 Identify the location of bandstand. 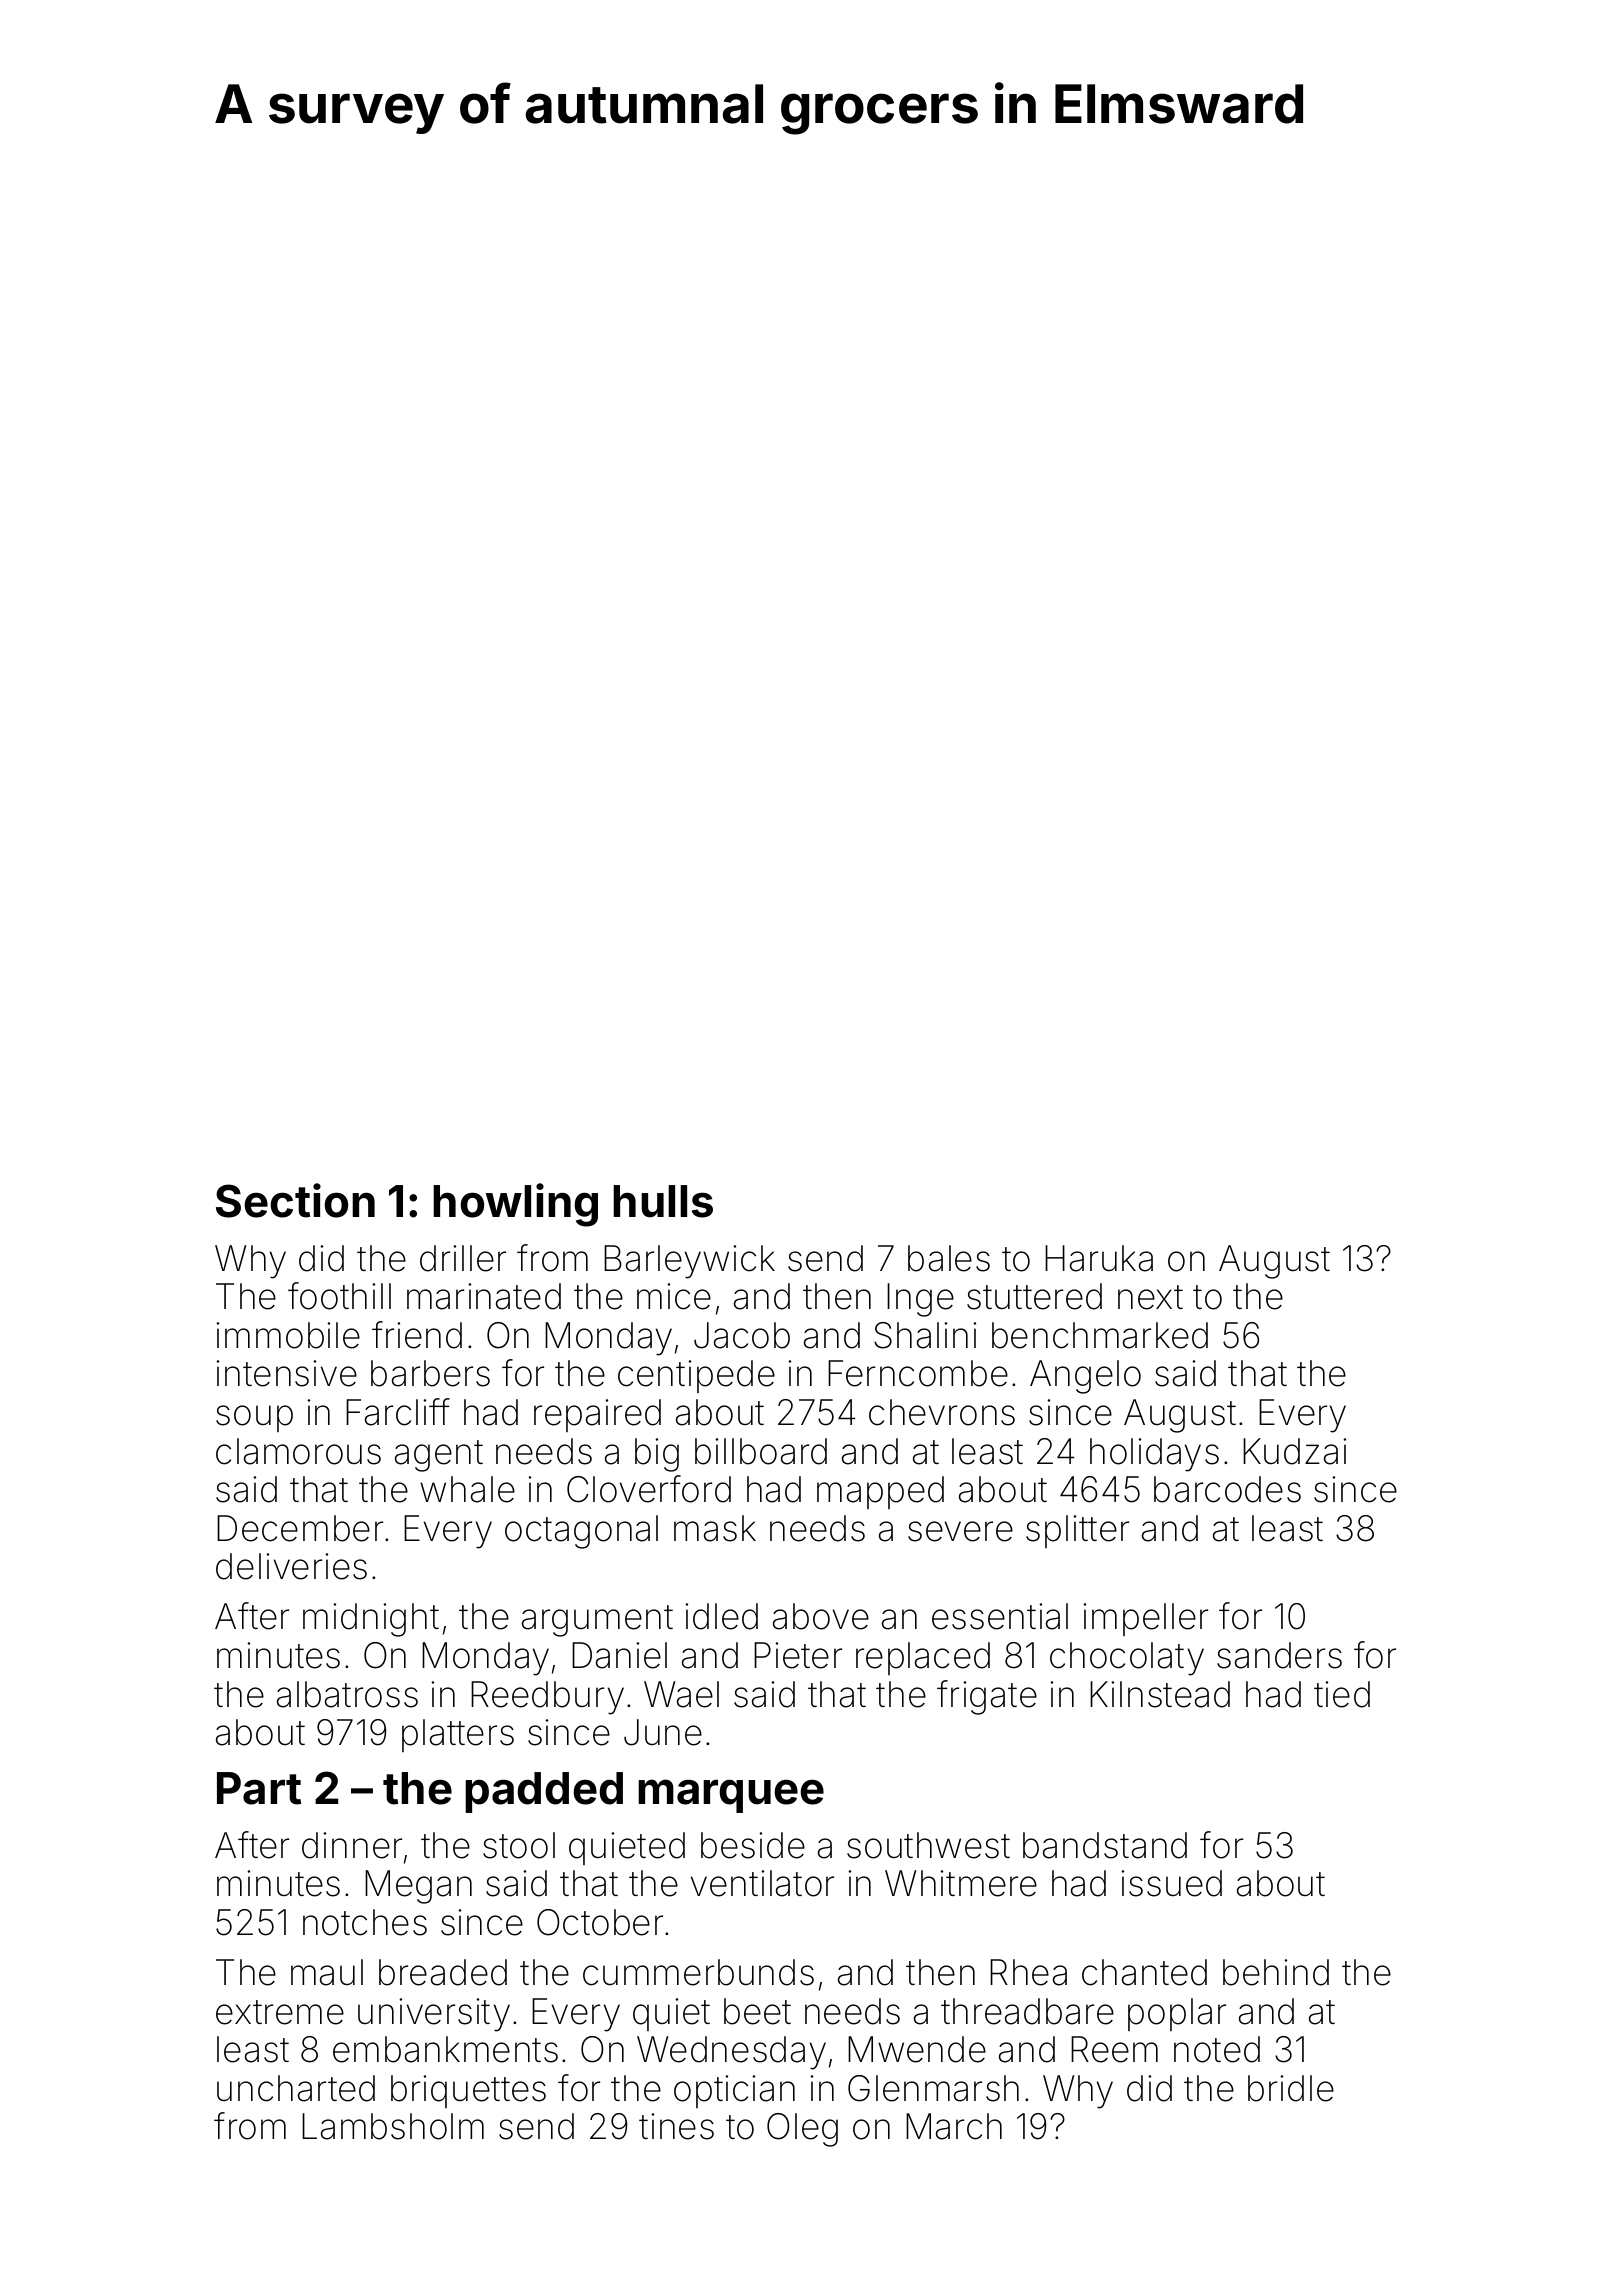
(1105, 1845).
